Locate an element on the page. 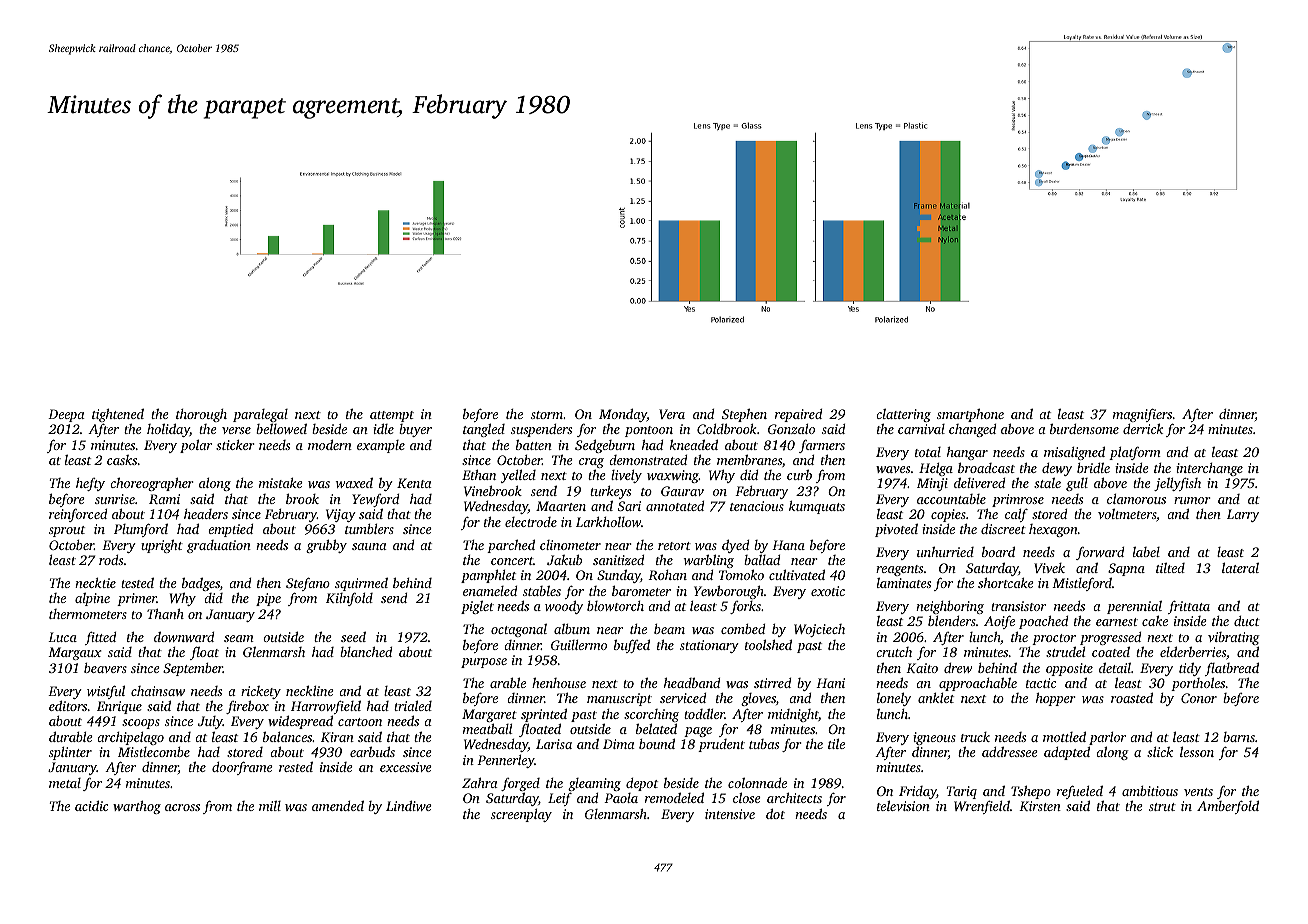 This image has width=1308, height=924. Stephen is located at coordinates (744, 416).
